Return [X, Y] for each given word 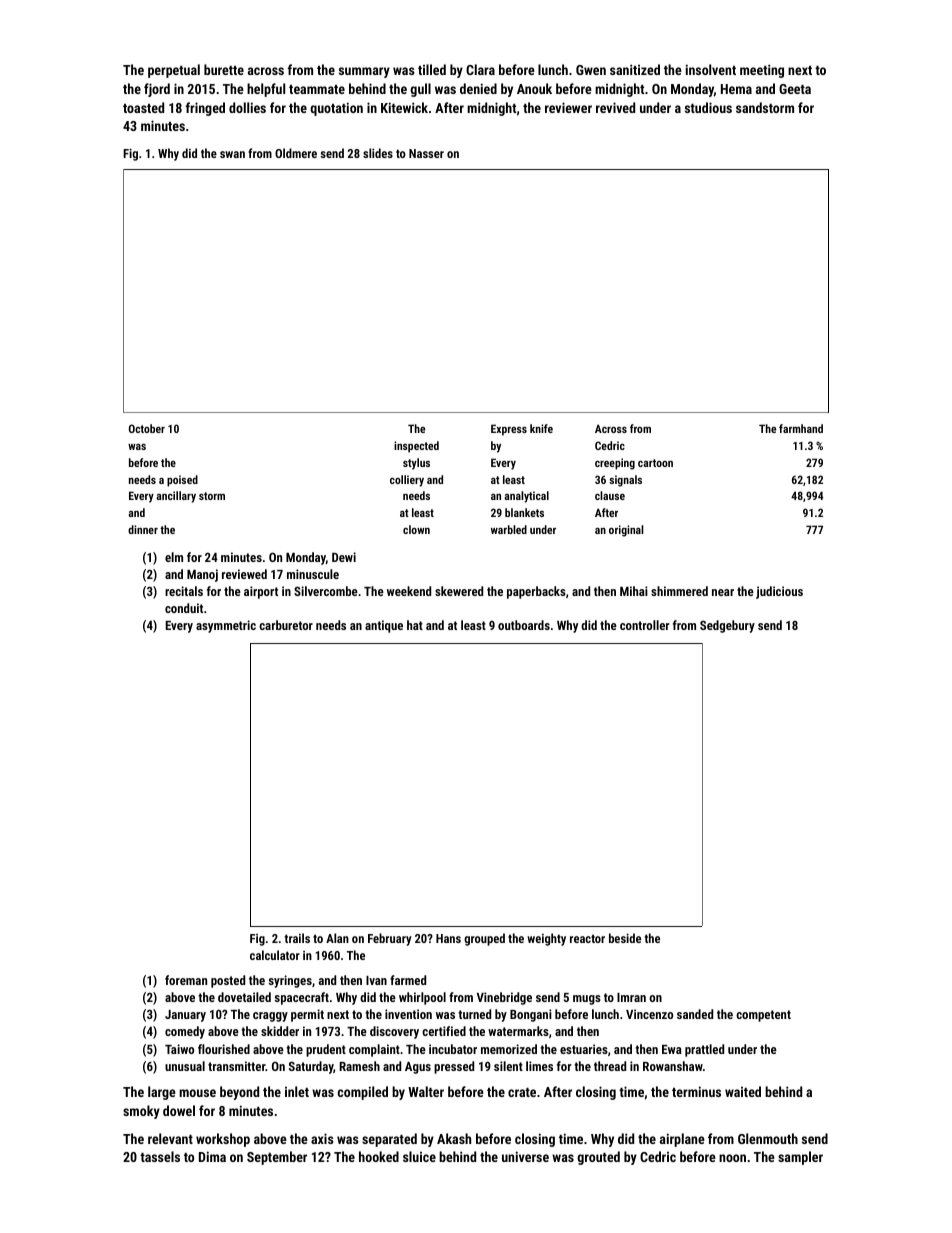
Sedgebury [727, 626]
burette [224, 69]
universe [525, 1156]
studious [708, 107]
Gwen [591, 70]
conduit [184, 608]
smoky [141, 1112]
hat [415, 625]
